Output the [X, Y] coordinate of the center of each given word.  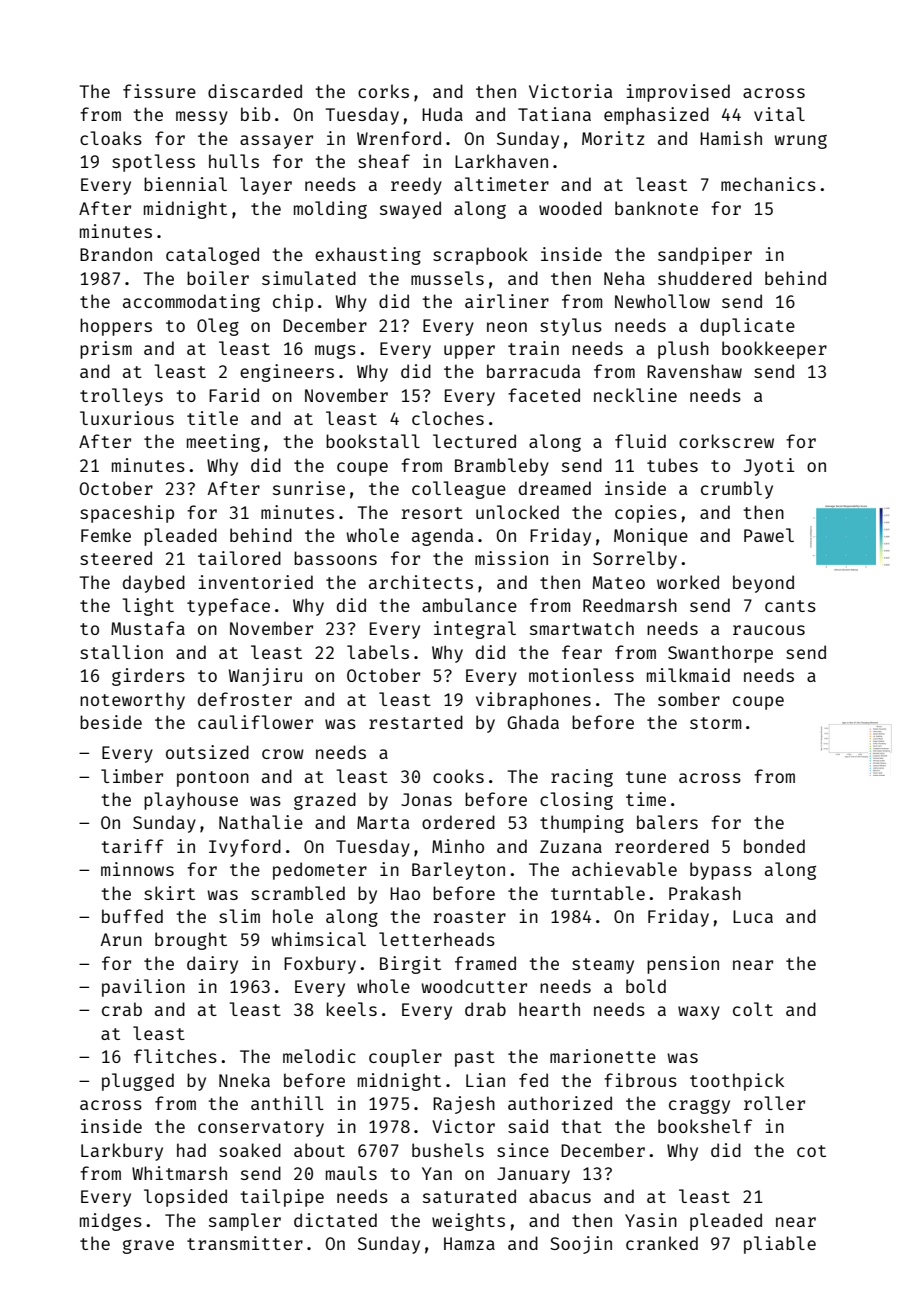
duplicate [747, 327]
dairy [212, 965]
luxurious [127, 418]
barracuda [533, 371]
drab [485, 1009]
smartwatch [582, 628]
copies [646, 514]
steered [116, 558]
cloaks [111, 138]
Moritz [613, 138]
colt [753, 1009]
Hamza [469, 1243]
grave [148, 1247]
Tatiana [554, 114]
